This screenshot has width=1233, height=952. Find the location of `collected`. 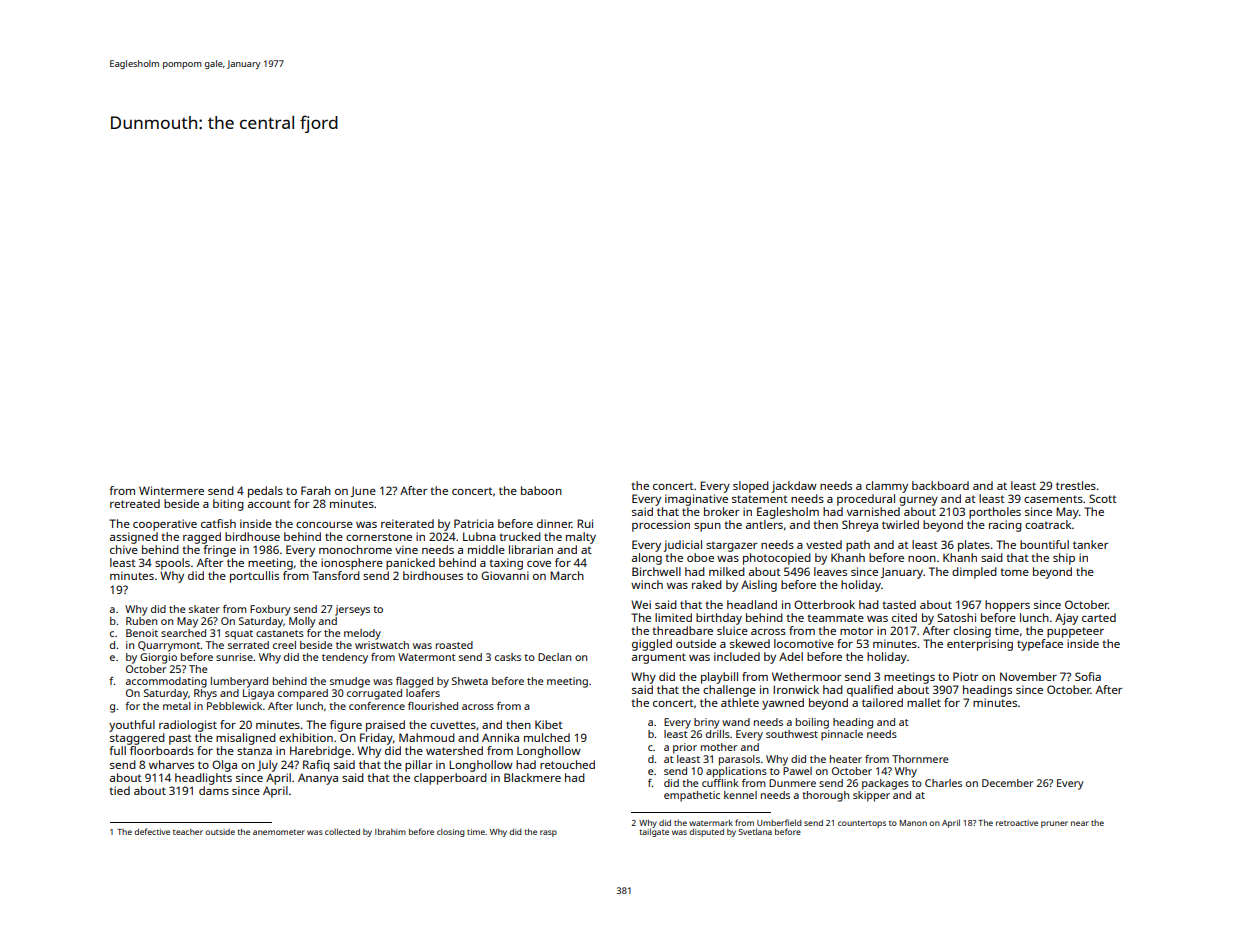

collected is located at coordinates (342, 831).
